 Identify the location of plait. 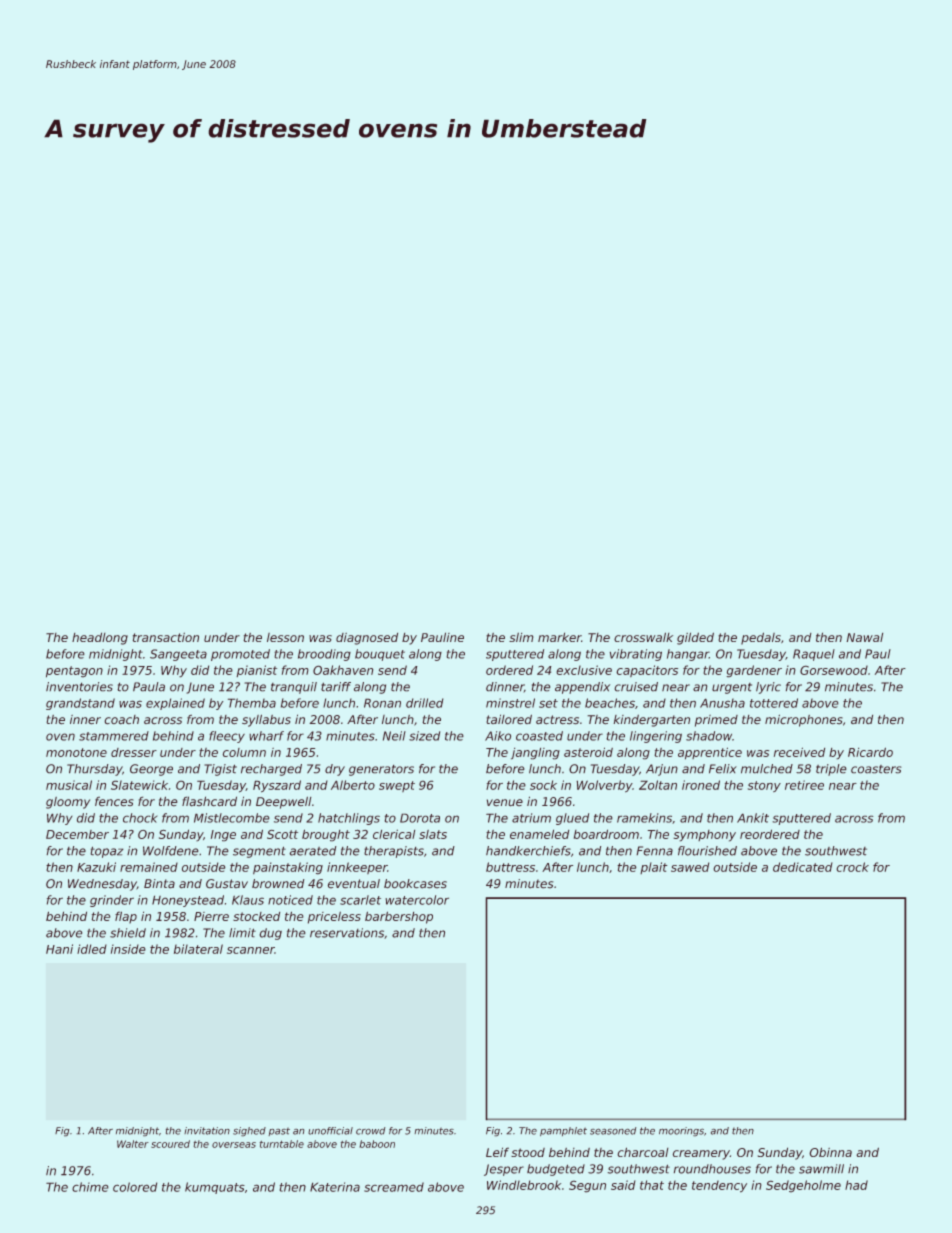
(654, 868).
